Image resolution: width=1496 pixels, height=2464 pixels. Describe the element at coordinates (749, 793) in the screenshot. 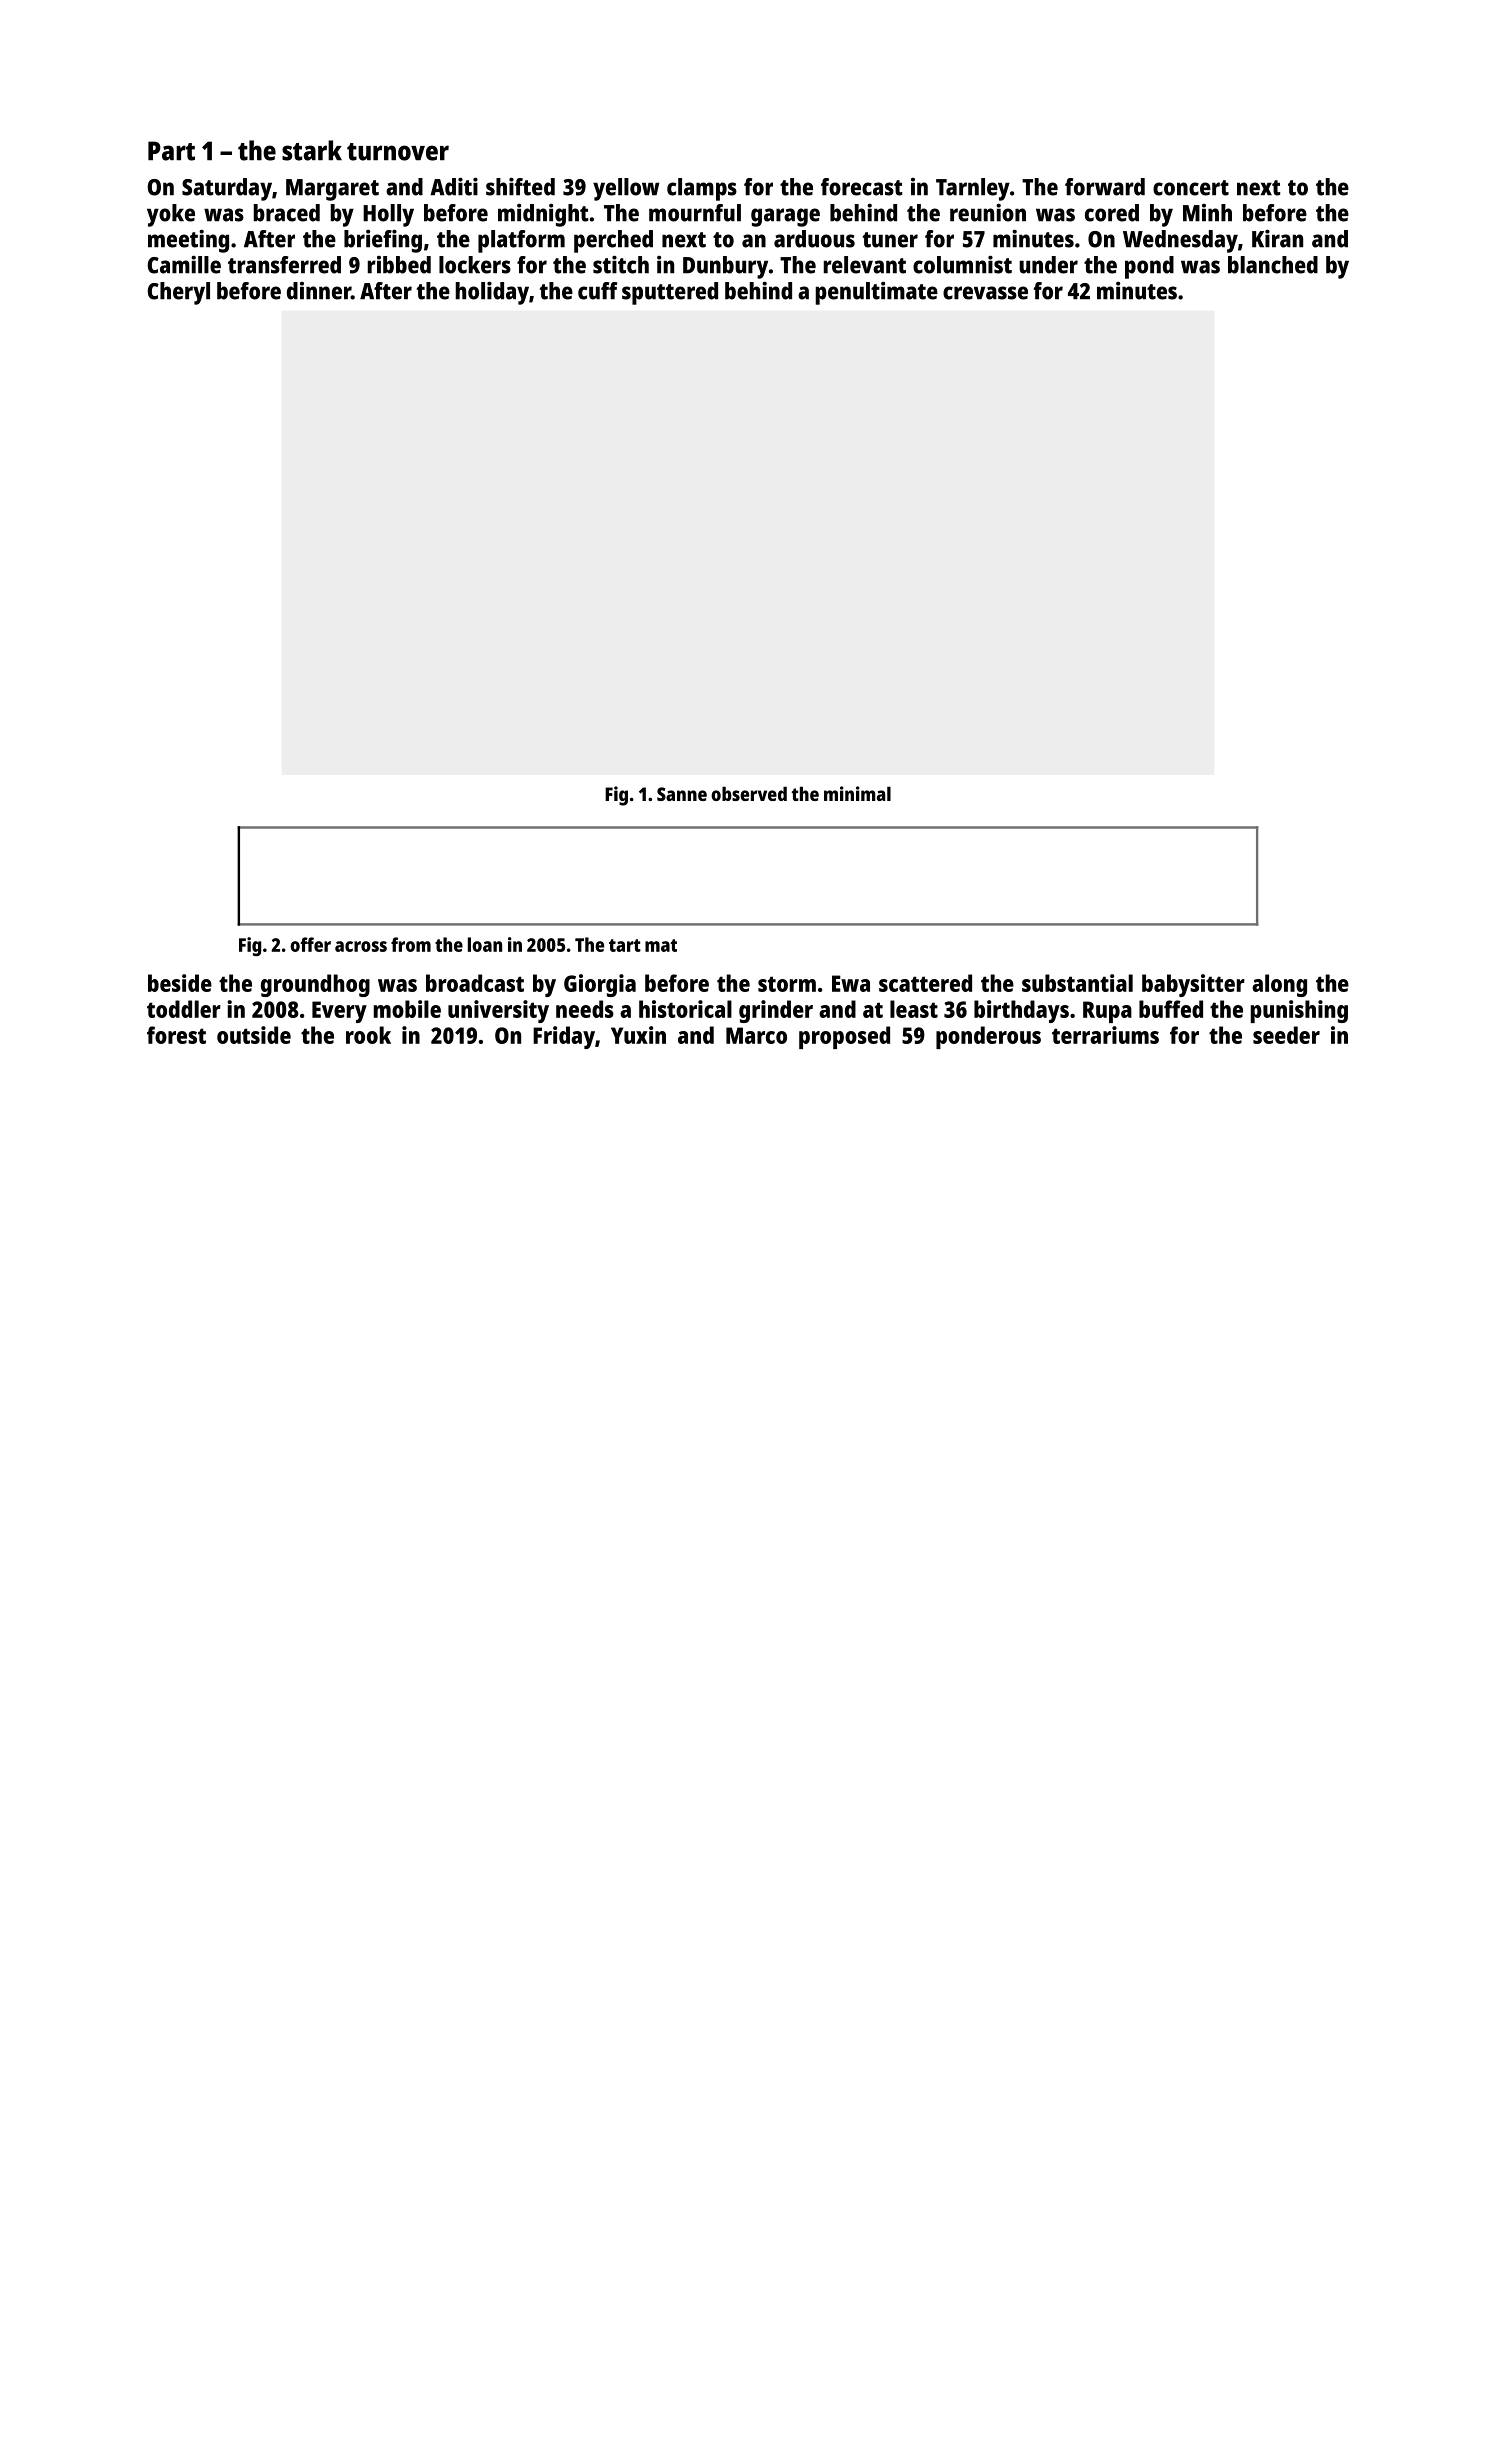

I see `observed` at that location.
